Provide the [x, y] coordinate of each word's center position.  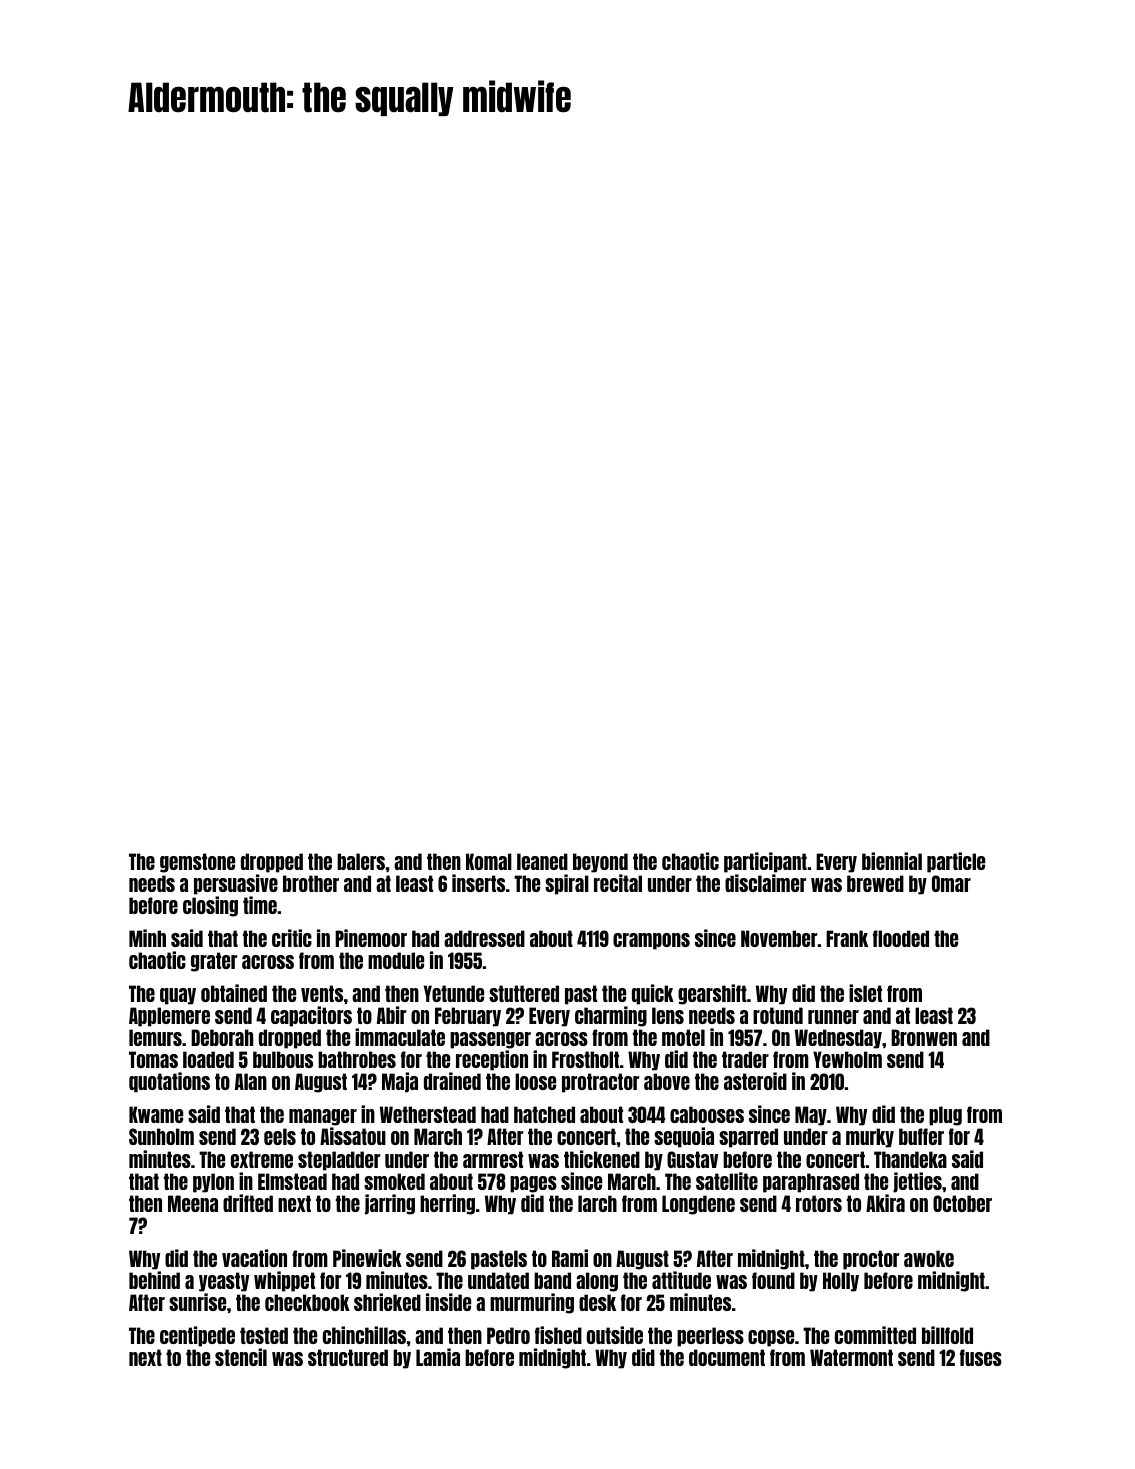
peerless [710, 1337]
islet [865, 993]
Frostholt [585, 1059]
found [773, 1280]
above [667, 1081]
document [727, 1357]
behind [154, 1280]
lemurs [155, 1037]
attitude [681, 1280]
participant [765, 862]
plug [945, 1116]
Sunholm [161, 1136]
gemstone [197, 863]
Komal [489, 861]
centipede [197, 1336]
